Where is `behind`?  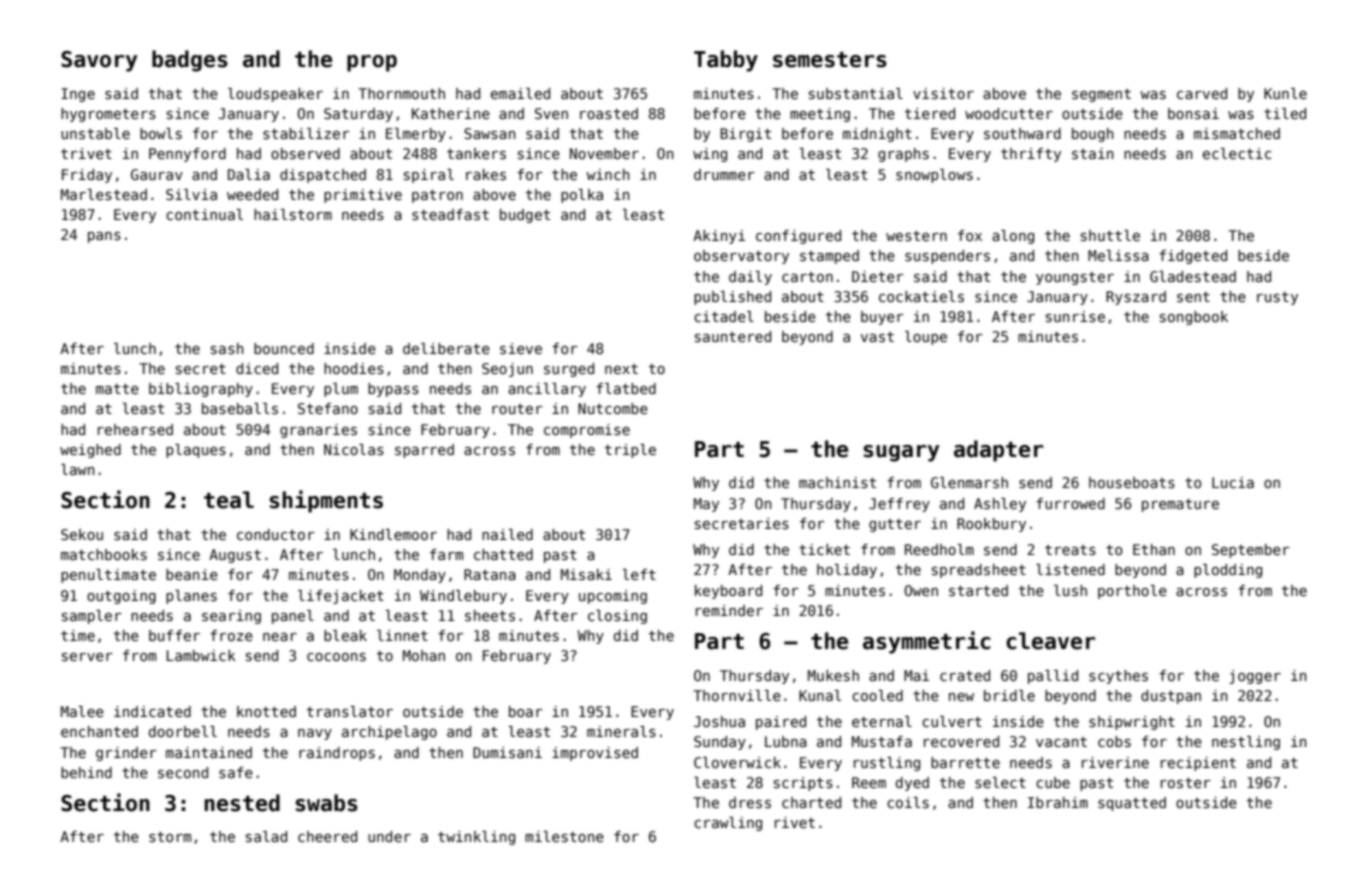
behind is located at coordinates (86, 772).
